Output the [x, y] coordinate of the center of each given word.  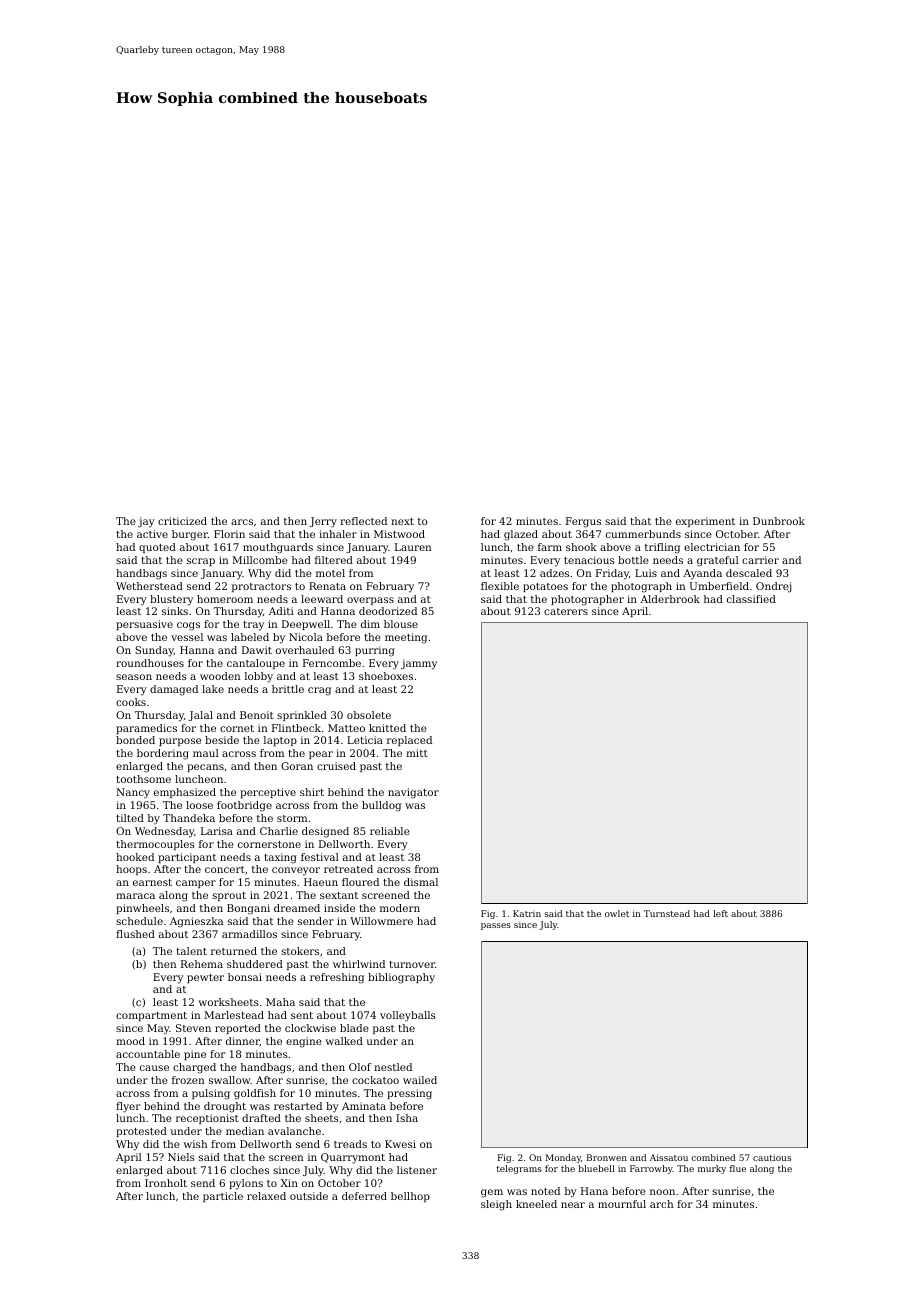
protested [141, 1132]
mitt [417, 753]
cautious [772, 1157]
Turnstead [667, 913]
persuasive [144, 625]
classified [751, 599]
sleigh [496, 1205]
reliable [390, 831]
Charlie [279, 831]
